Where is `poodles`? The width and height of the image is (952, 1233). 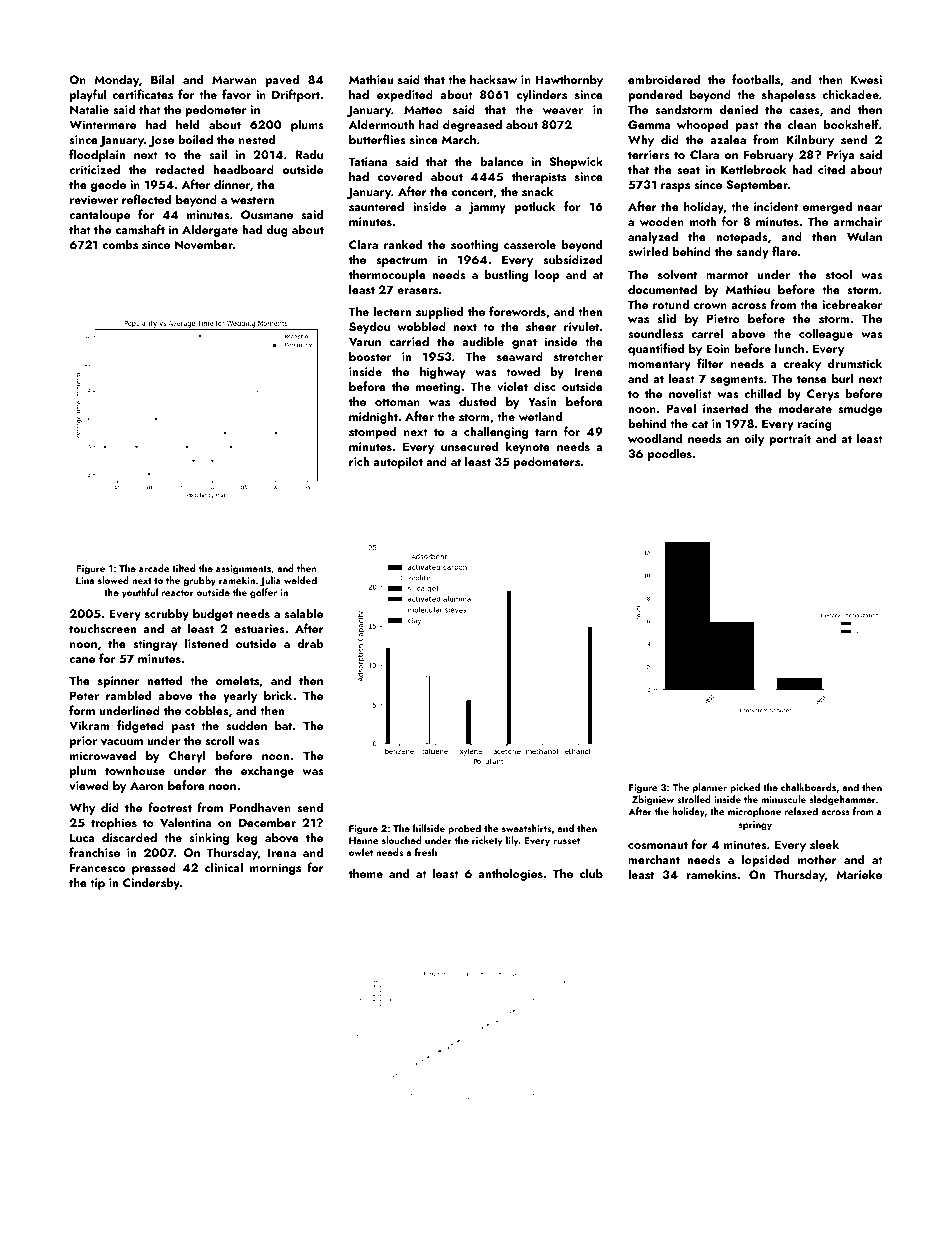
poodles is located at coordinates (670, 454).
